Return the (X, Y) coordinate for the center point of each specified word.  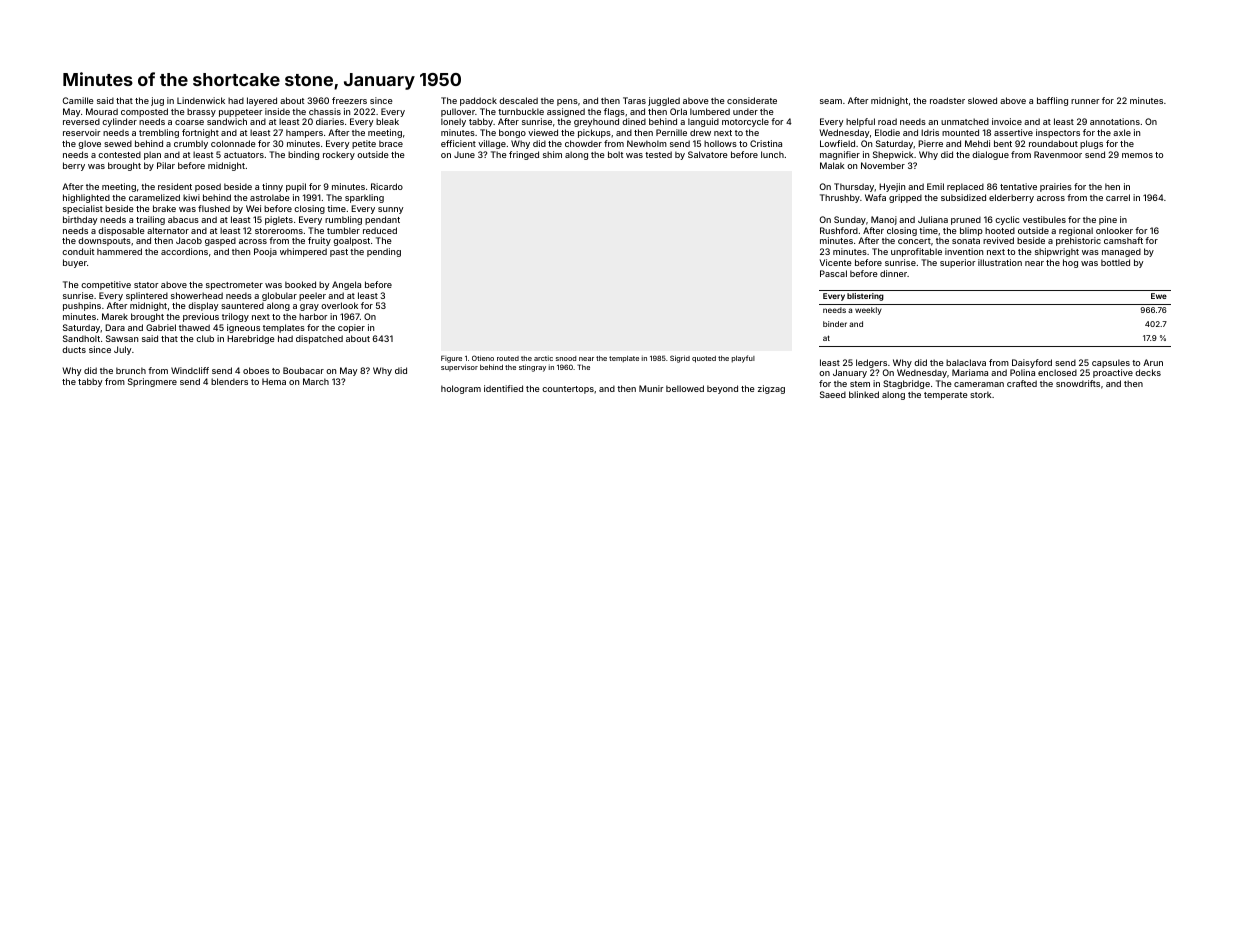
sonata (966, 241)
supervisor (459, 367)
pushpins (82, 306)
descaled (518, 100)
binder (835, 324)
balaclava (966, 362)
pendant (382, 220)
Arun (1153, 362)
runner (1085, 101)
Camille (78, 100)
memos (1137, 155)
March (316, 381)
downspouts (104, 241)
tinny (272, 187)
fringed (524, 155)
